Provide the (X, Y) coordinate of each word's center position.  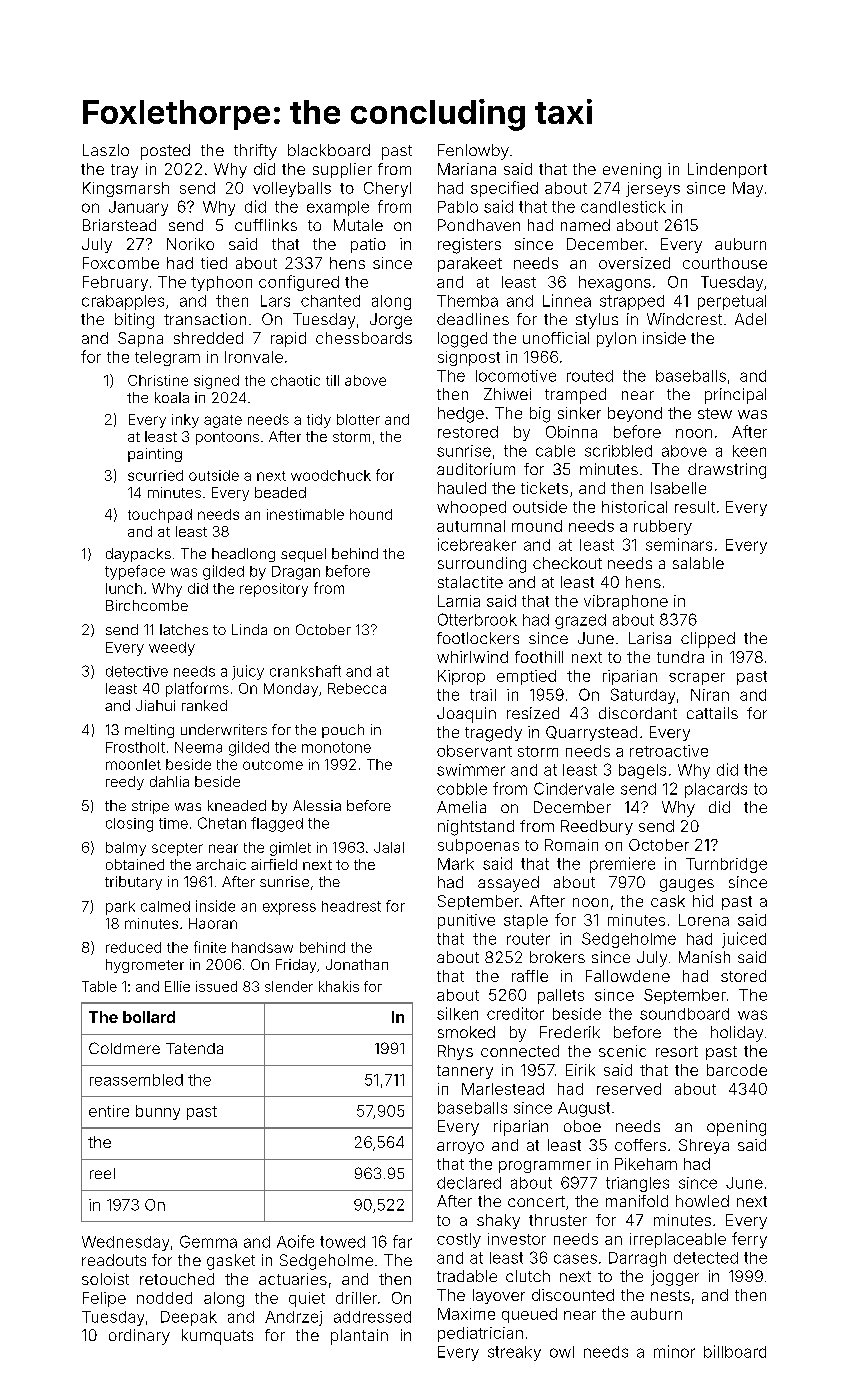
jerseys (653, 189)
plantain (359, 1337)
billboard (735, 1351)
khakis (339, 986)
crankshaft (305, 671)
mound (537, 526)
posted (165, 152)
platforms (197, 689)
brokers (557, 957)
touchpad (160, 516)
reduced (133, 947)
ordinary (139, 1337)
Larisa (650, 638)
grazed (580, 621)
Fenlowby (473, 152)
